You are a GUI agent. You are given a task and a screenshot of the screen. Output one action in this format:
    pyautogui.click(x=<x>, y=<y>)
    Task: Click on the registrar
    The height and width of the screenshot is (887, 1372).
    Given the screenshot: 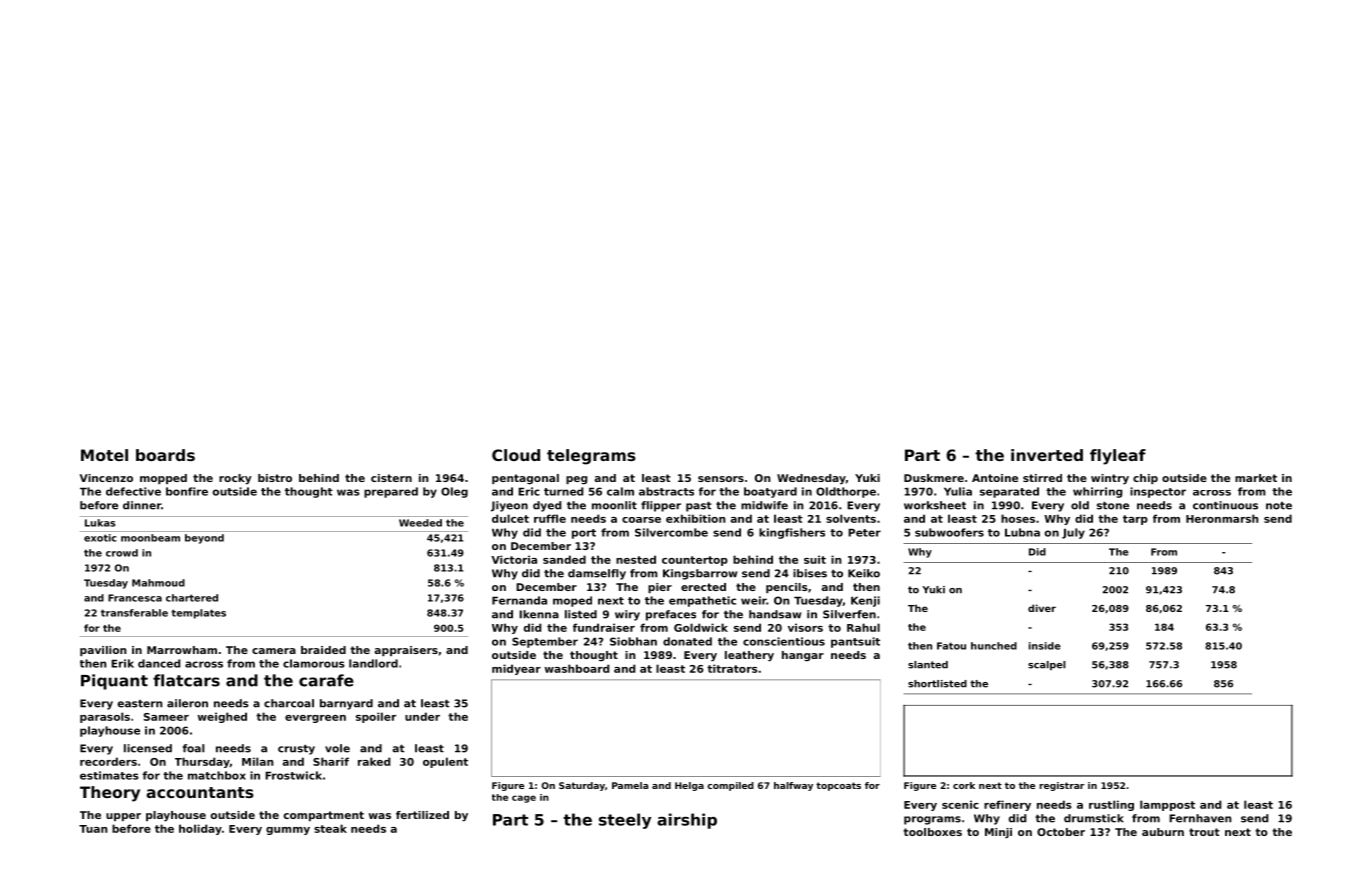 What is the action you would take?
    pyautogui.click(x=1062, y=786)
